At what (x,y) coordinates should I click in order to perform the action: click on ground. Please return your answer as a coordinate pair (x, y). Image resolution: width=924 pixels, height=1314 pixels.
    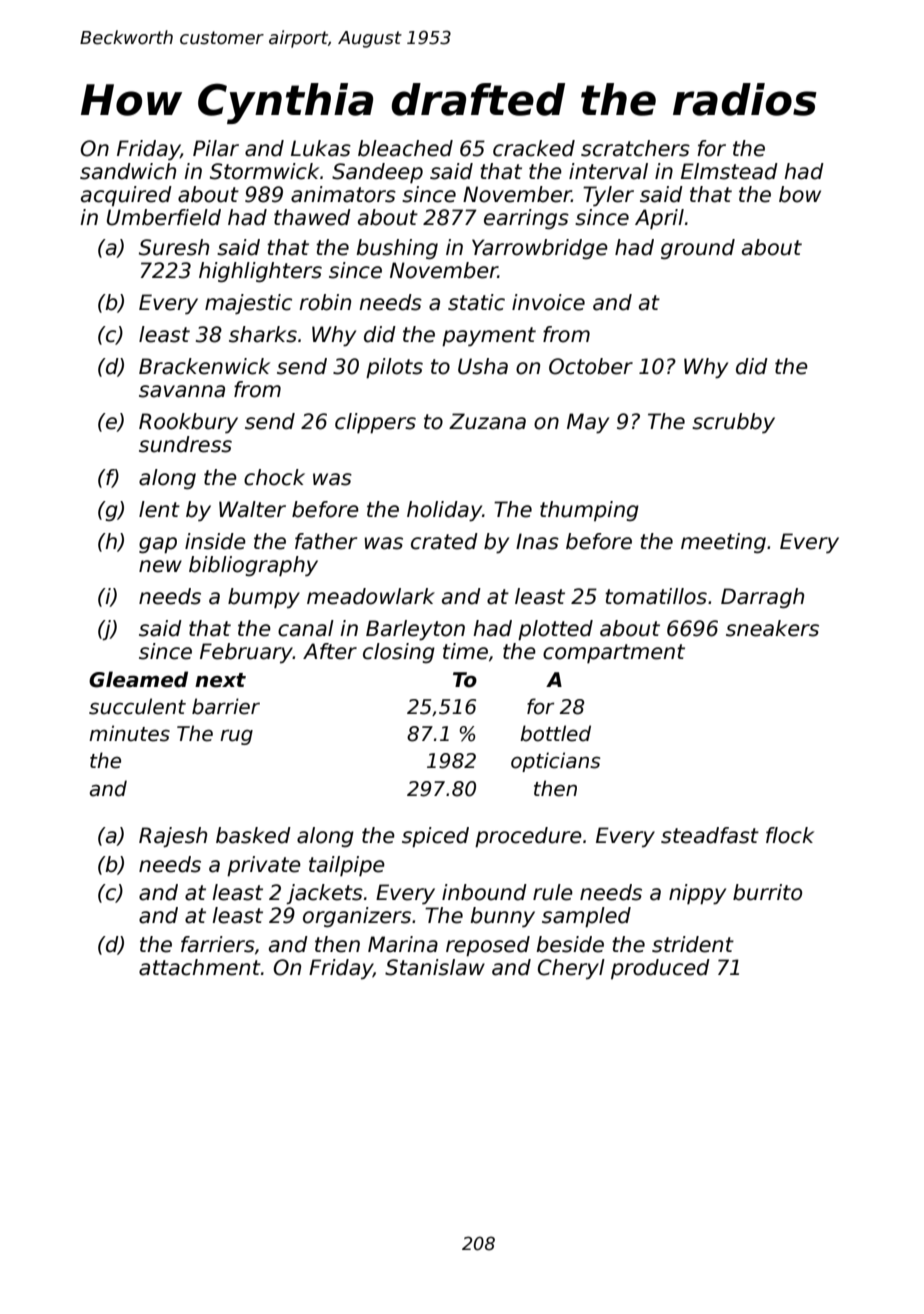
    Looking at the image, I should click on (698, 249).
